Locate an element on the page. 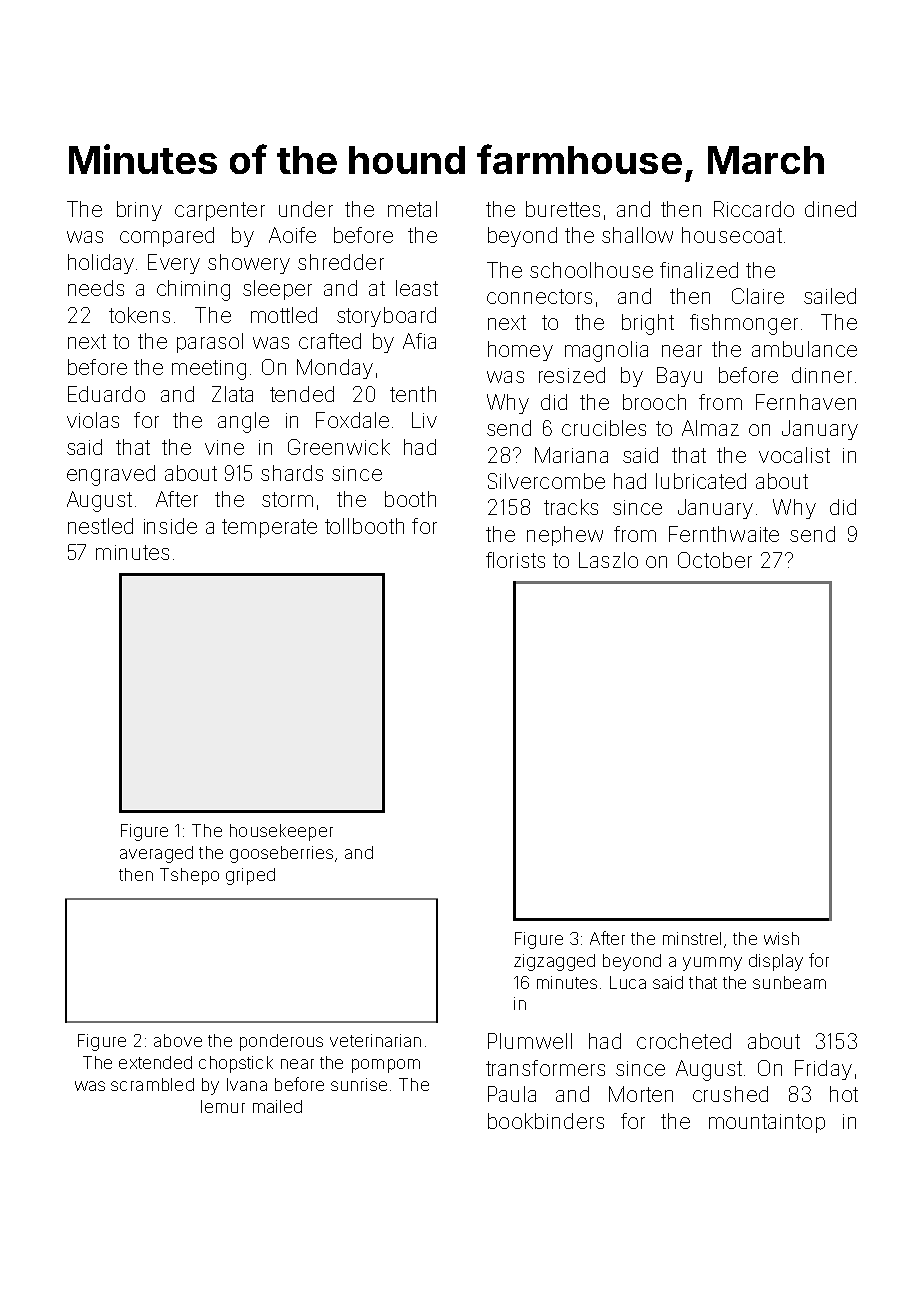 Image resolution: width=924 pixels, height=1311 pixels. Every is located at coordinates (174, 264).
